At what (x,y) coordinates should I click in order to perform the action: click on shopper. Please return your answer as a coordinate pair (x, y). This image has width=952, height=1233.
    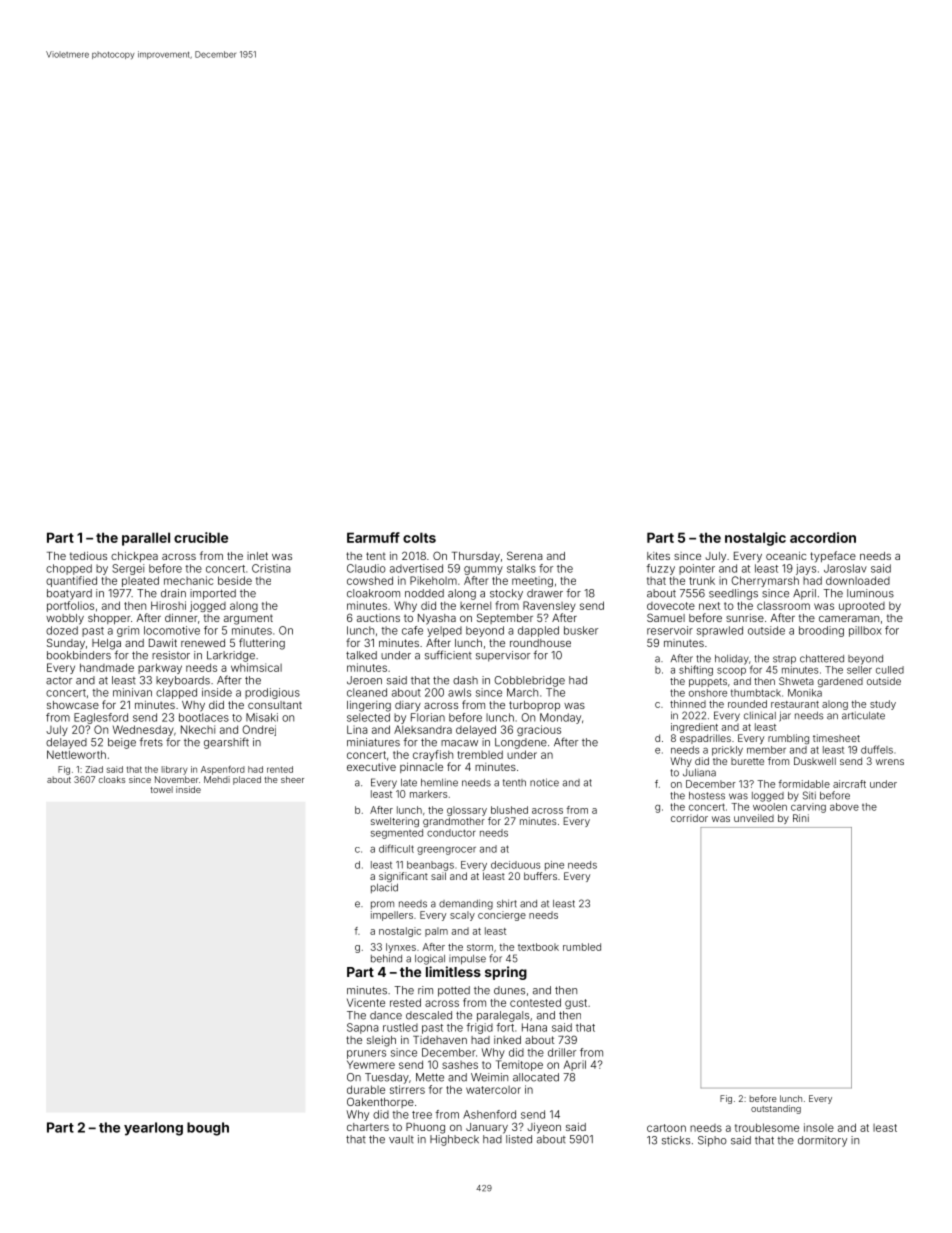
    Looking at the image, I should click on (109, 619).
